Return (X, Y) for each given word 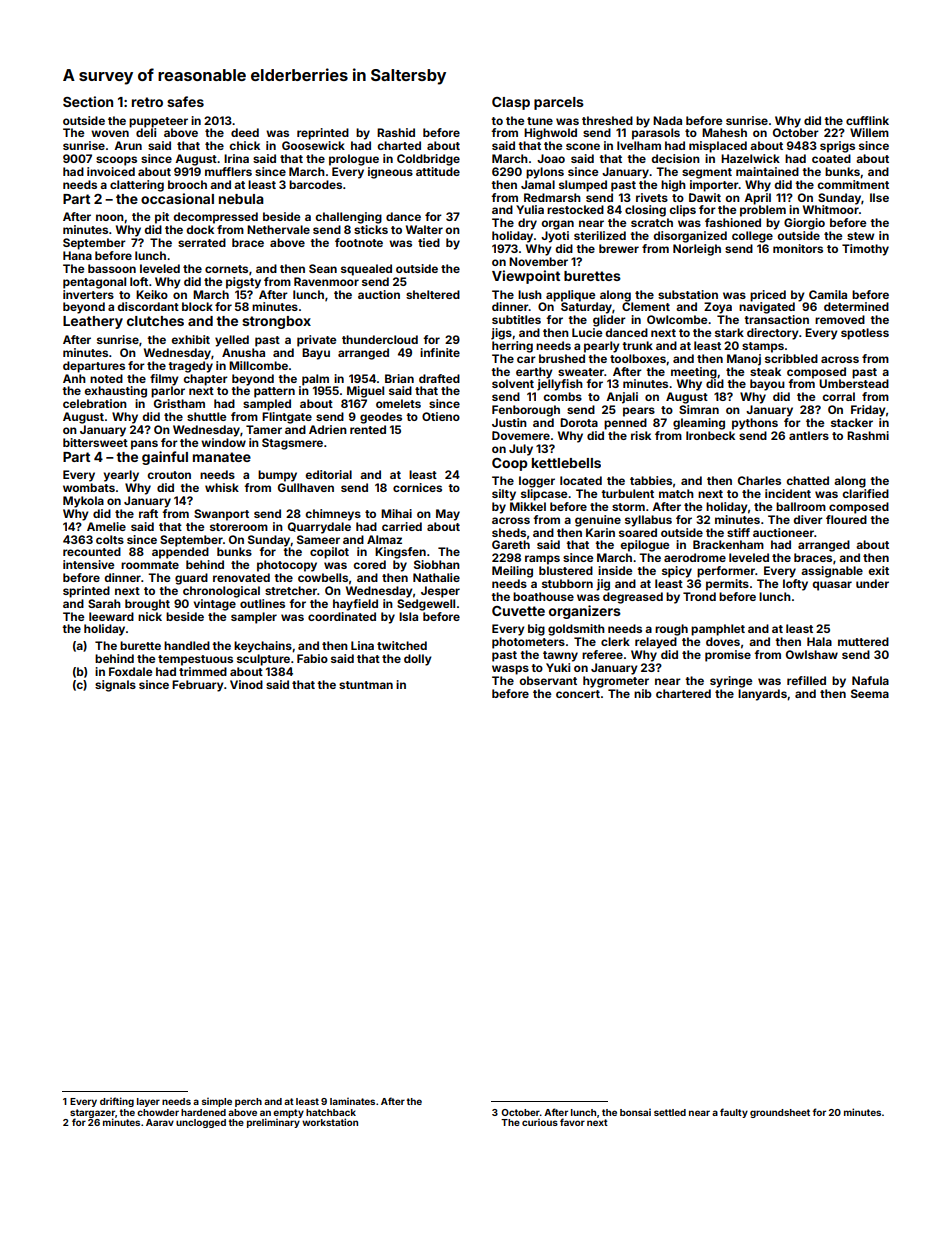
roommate (150, 565)
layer (148, 1102)
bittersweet (95, 442)
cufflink (867, 120)
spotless (865, 334)
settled (670, 1112)
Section (88, 101)
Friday (868, 411)
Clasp (511, 103)
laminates (352, 1101)
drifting (117, 1102)
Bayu (316, 354)
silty (504, 495)
